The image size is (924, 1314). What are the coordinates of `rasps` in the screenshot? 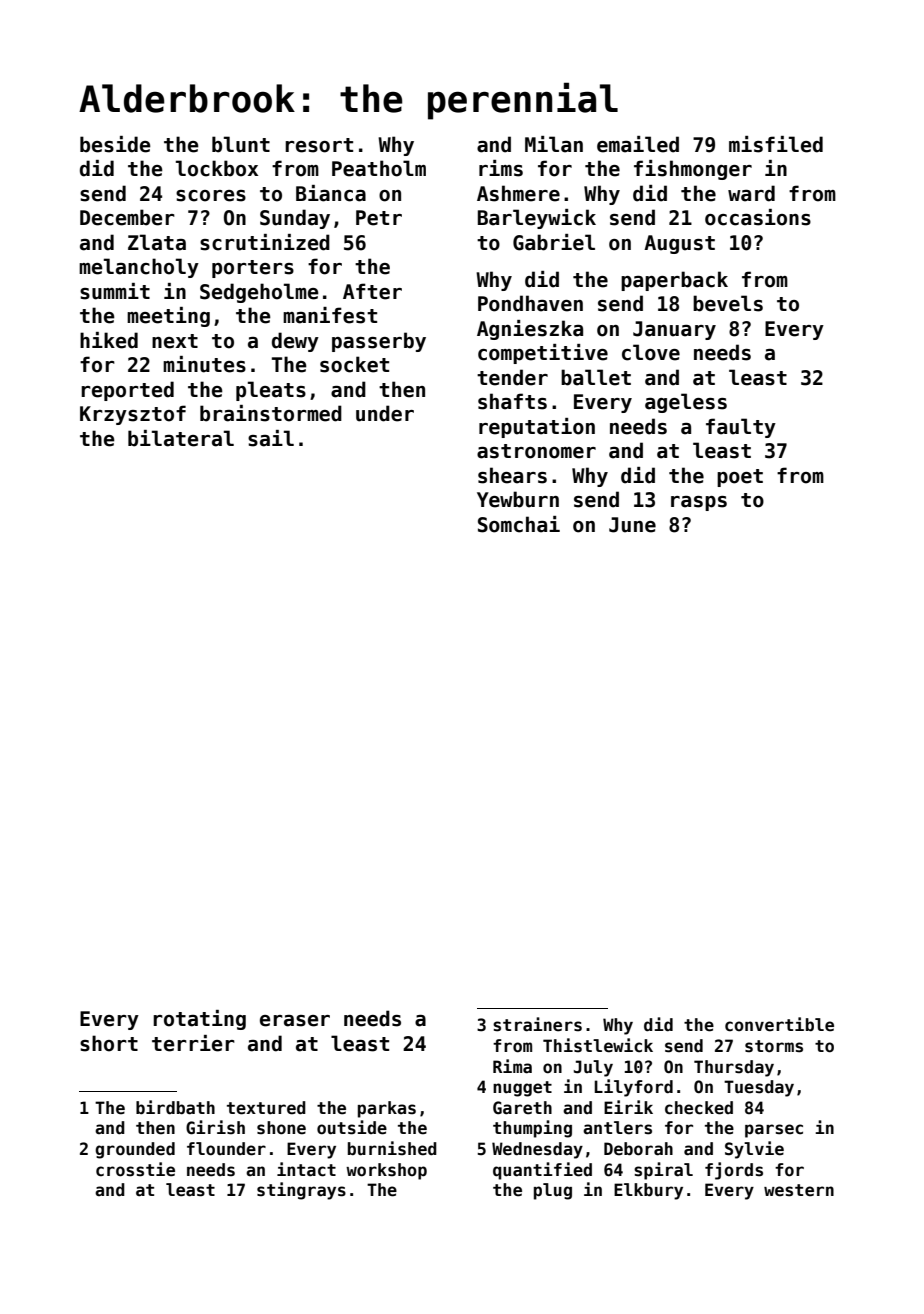 It's located at (699, 503).
